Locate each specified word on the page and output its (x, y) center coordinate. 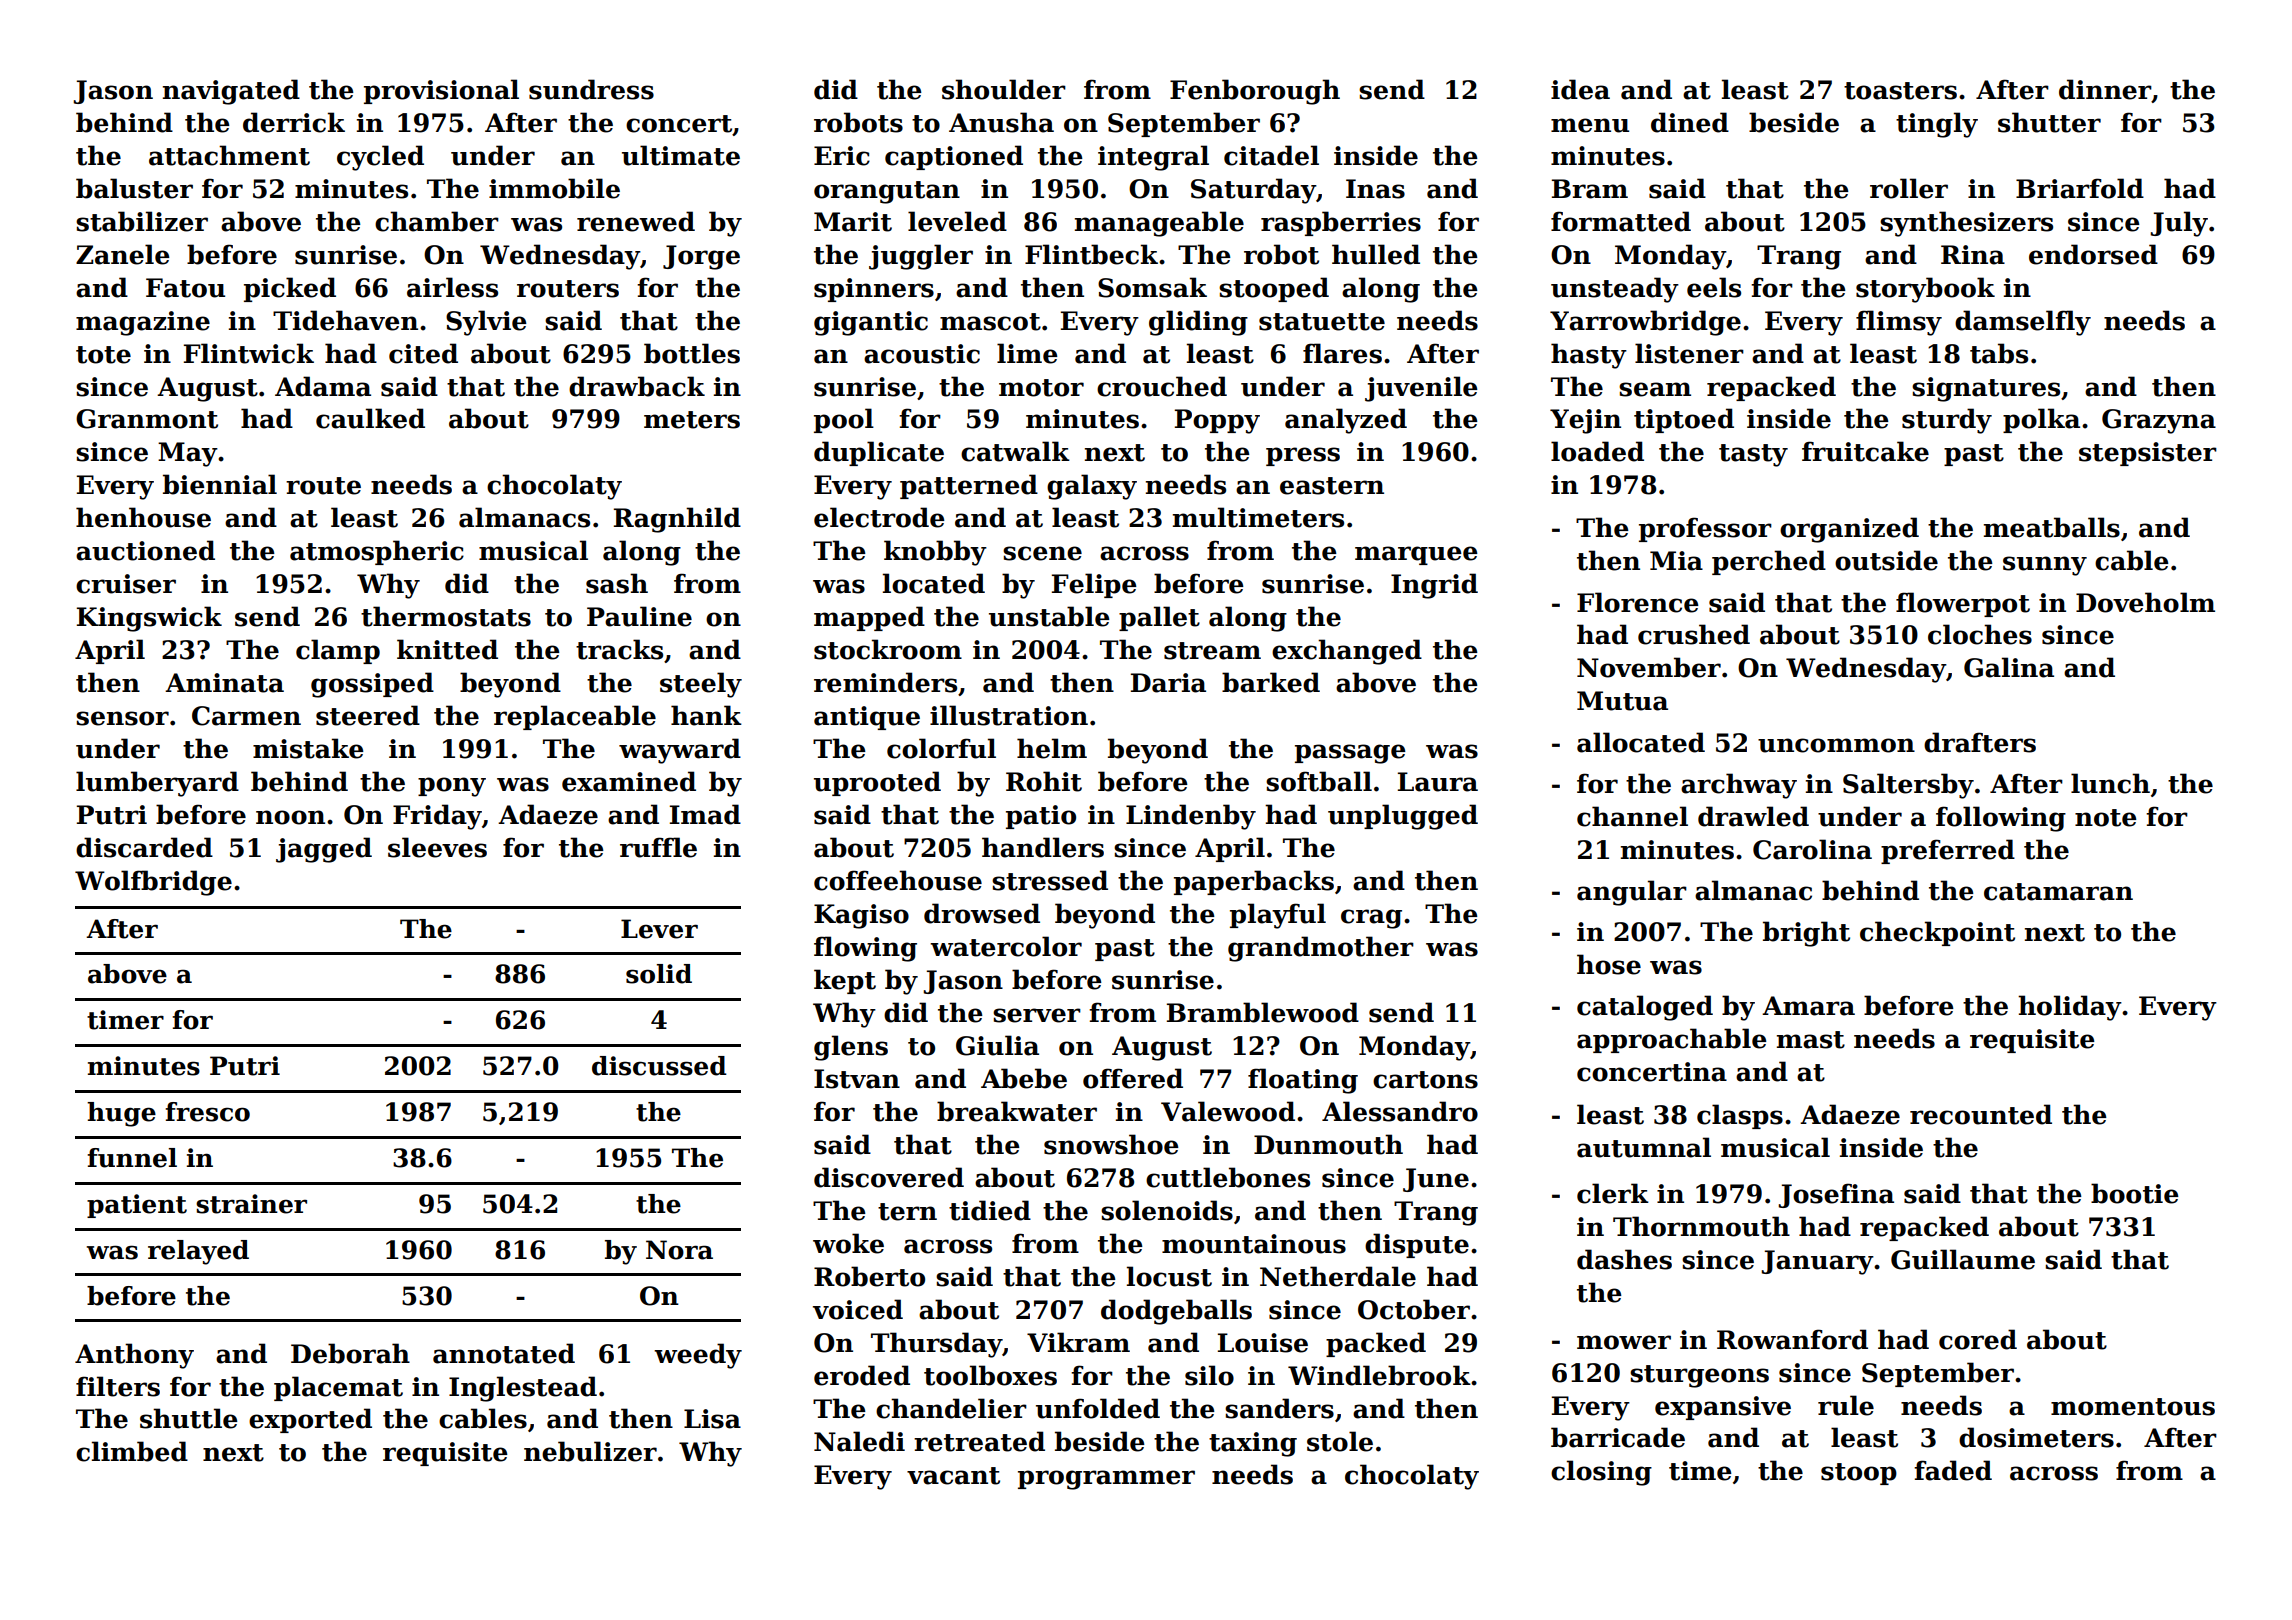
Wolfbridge (153, 883)
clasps (1740, 1116)
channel (1632, 816)
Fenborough (1255, 92)
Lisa (712, 1419)
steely (701, 685)
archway (1739, 786)
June (1436, 1180)
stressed (1050, 880)
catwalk (1015, 451)
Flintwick (249, 353)
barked (1271, 682)
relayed (198, 1252)
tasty (1753, 455)
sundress (591, 89)
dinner (2105, 90)
